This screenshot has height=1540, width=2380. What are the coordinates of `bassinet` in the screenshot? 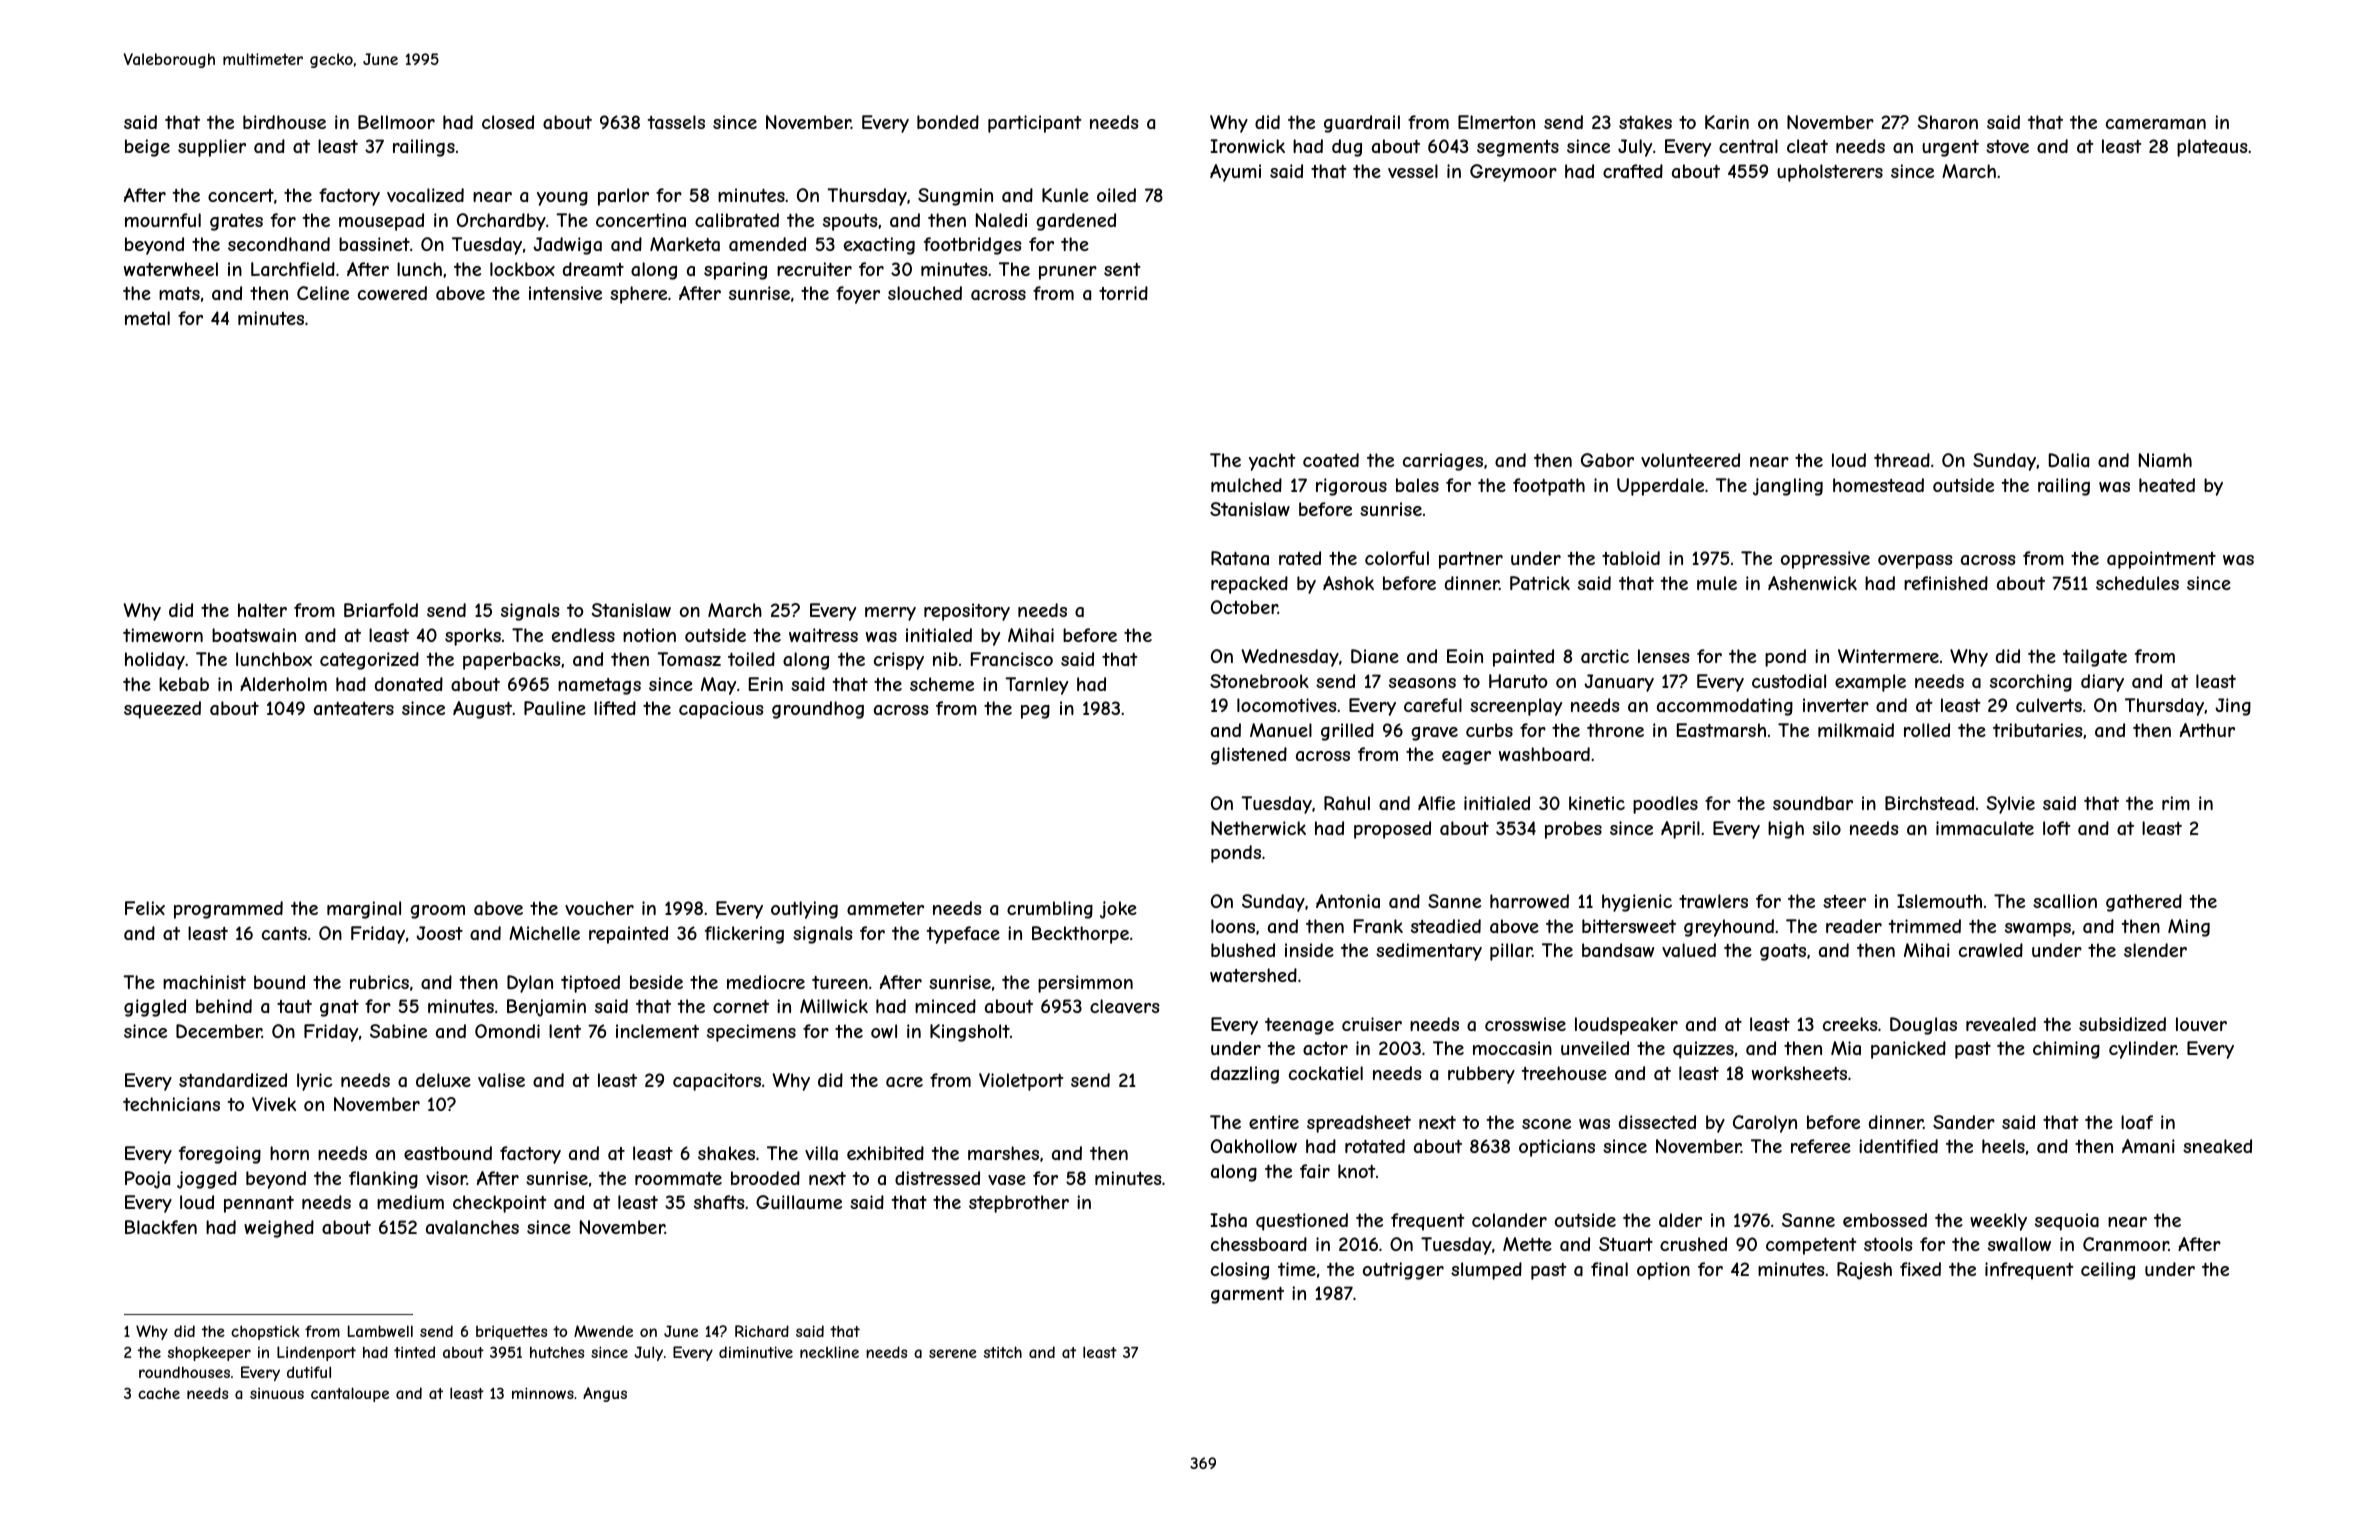 It's located at (374, 244).
